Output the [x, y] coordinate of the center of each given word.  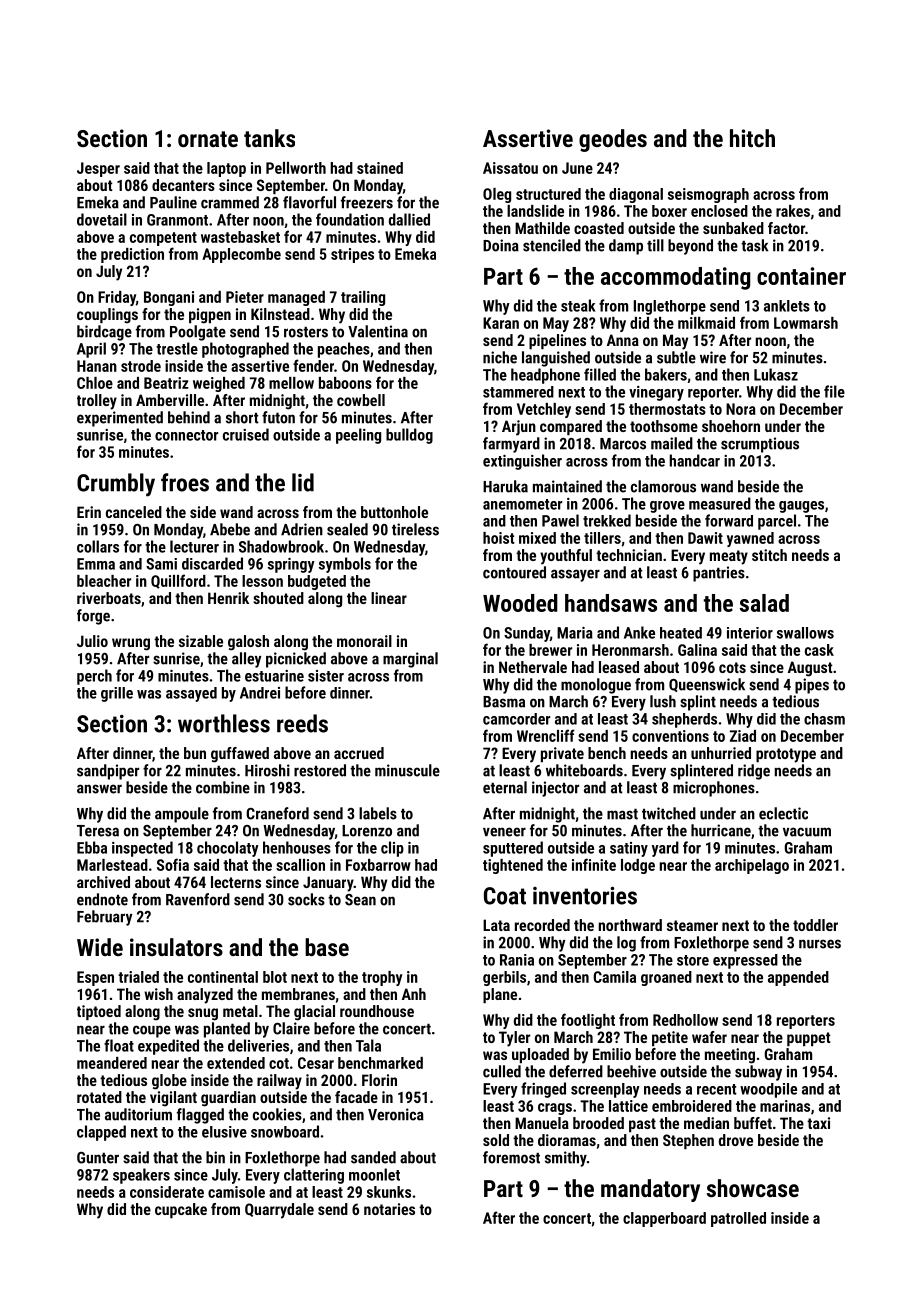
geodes [613, 140]
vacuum [807, 832]
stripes [352, 255]
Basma [504, 702]
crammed [230, 202]
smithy [566, 1159]
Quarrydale [279, 1211]
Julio [92, 641]
